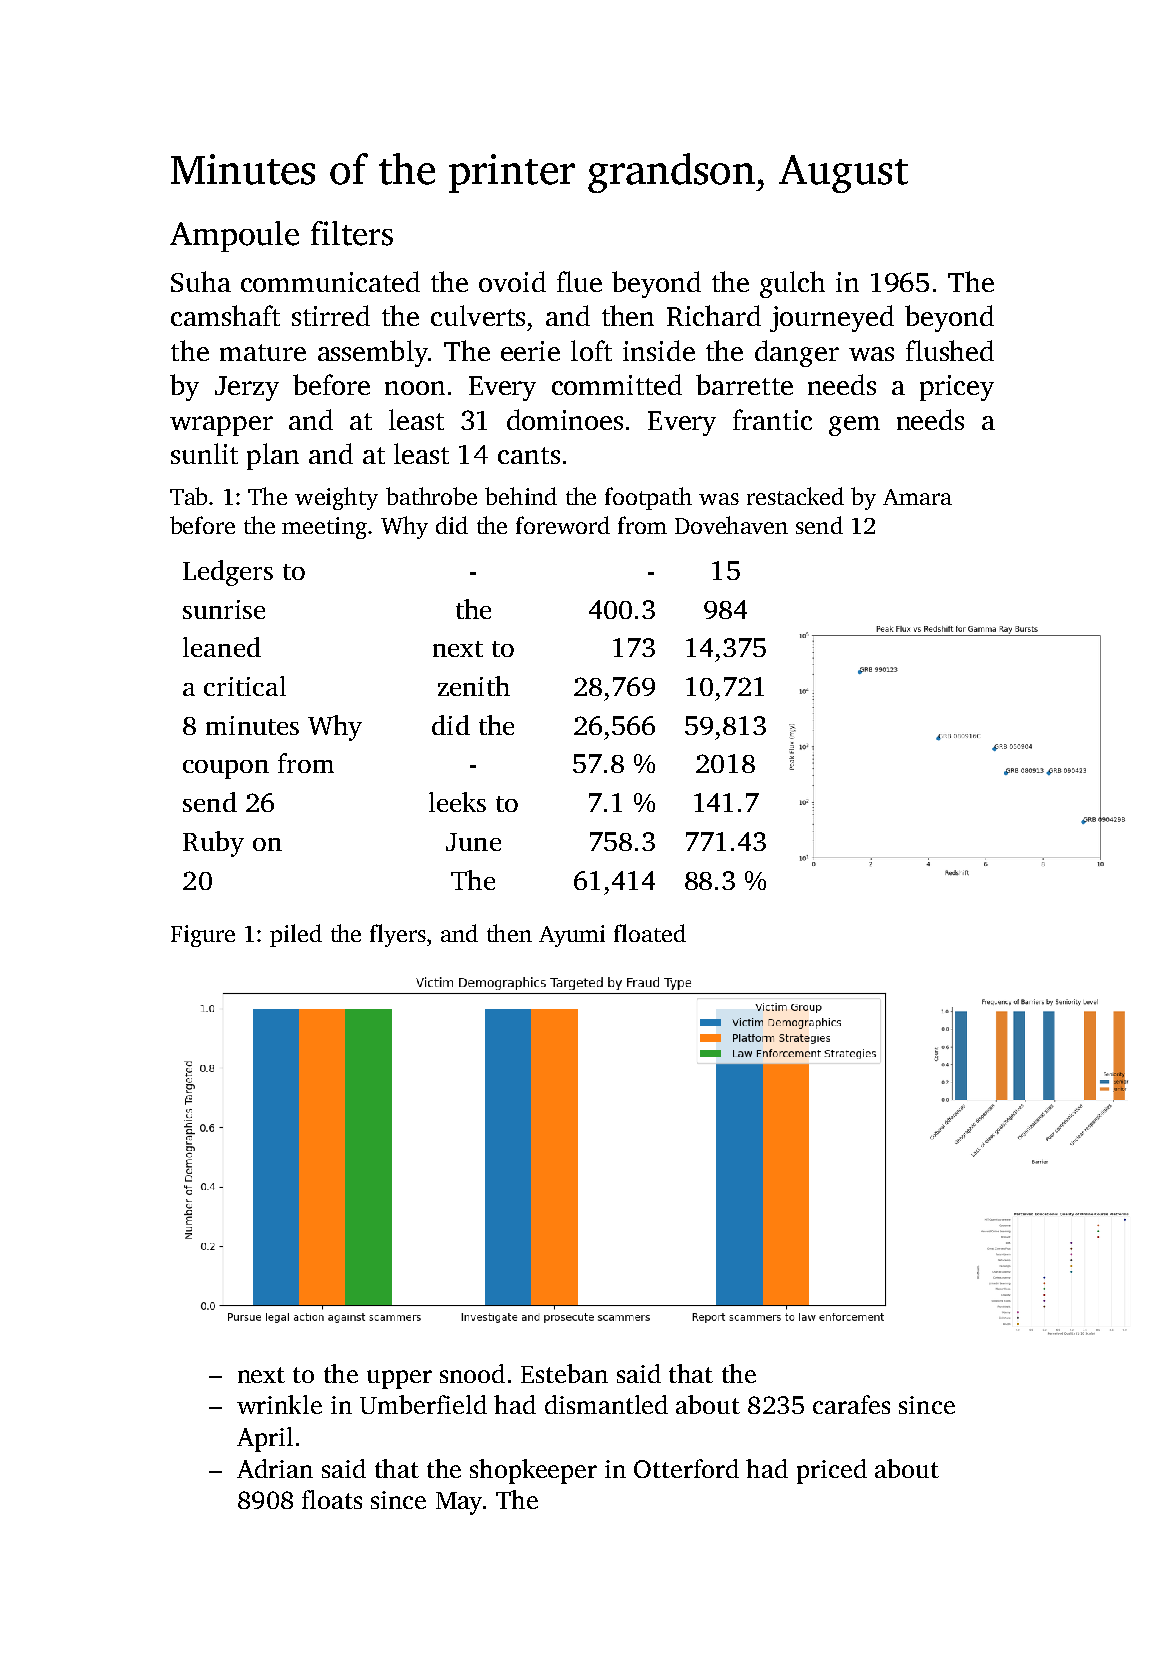  What do you see at coordinates (579, 281) in the image?
I see `flue` at bounding box center [579, 281].
